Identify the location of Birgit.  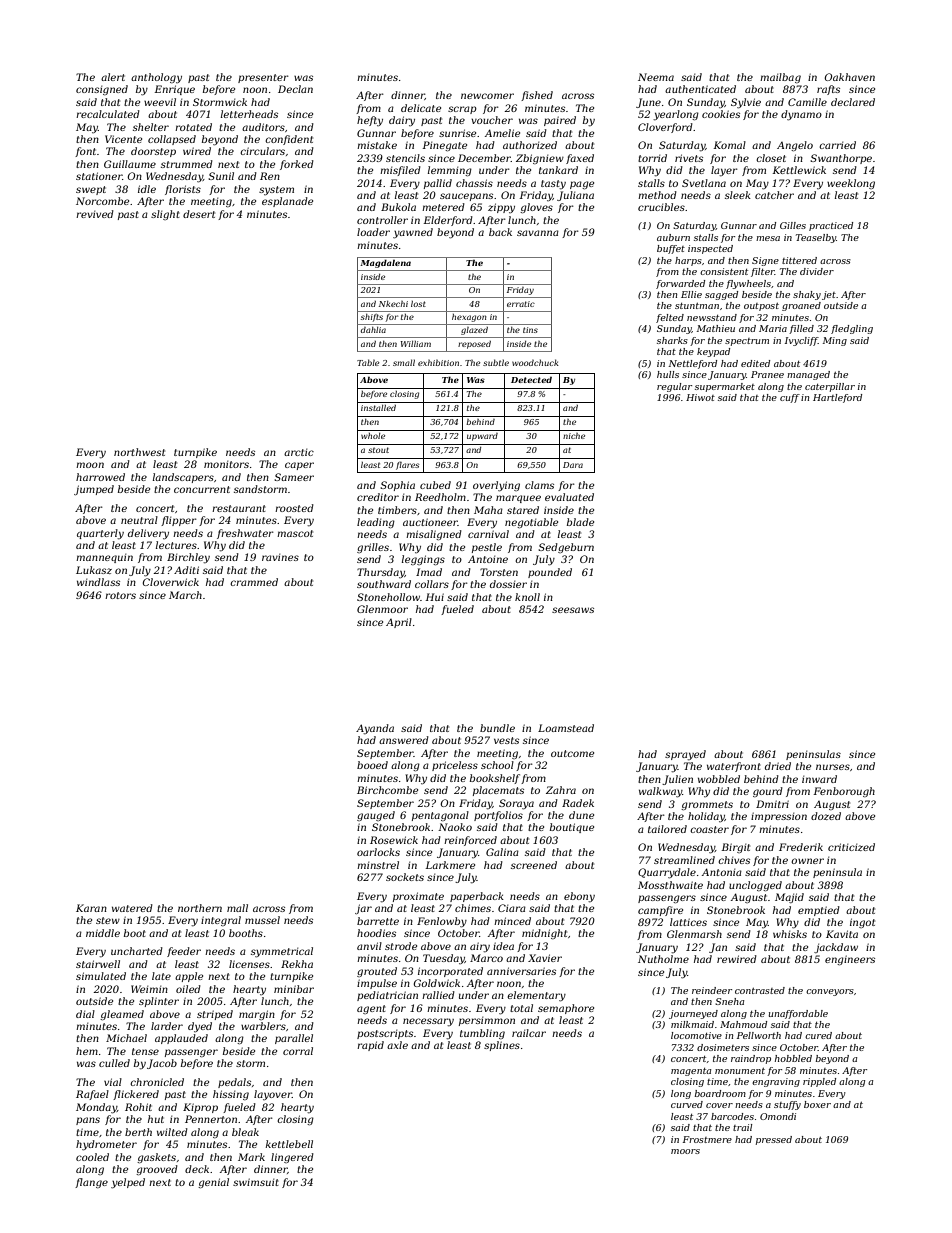
(735, 848).
